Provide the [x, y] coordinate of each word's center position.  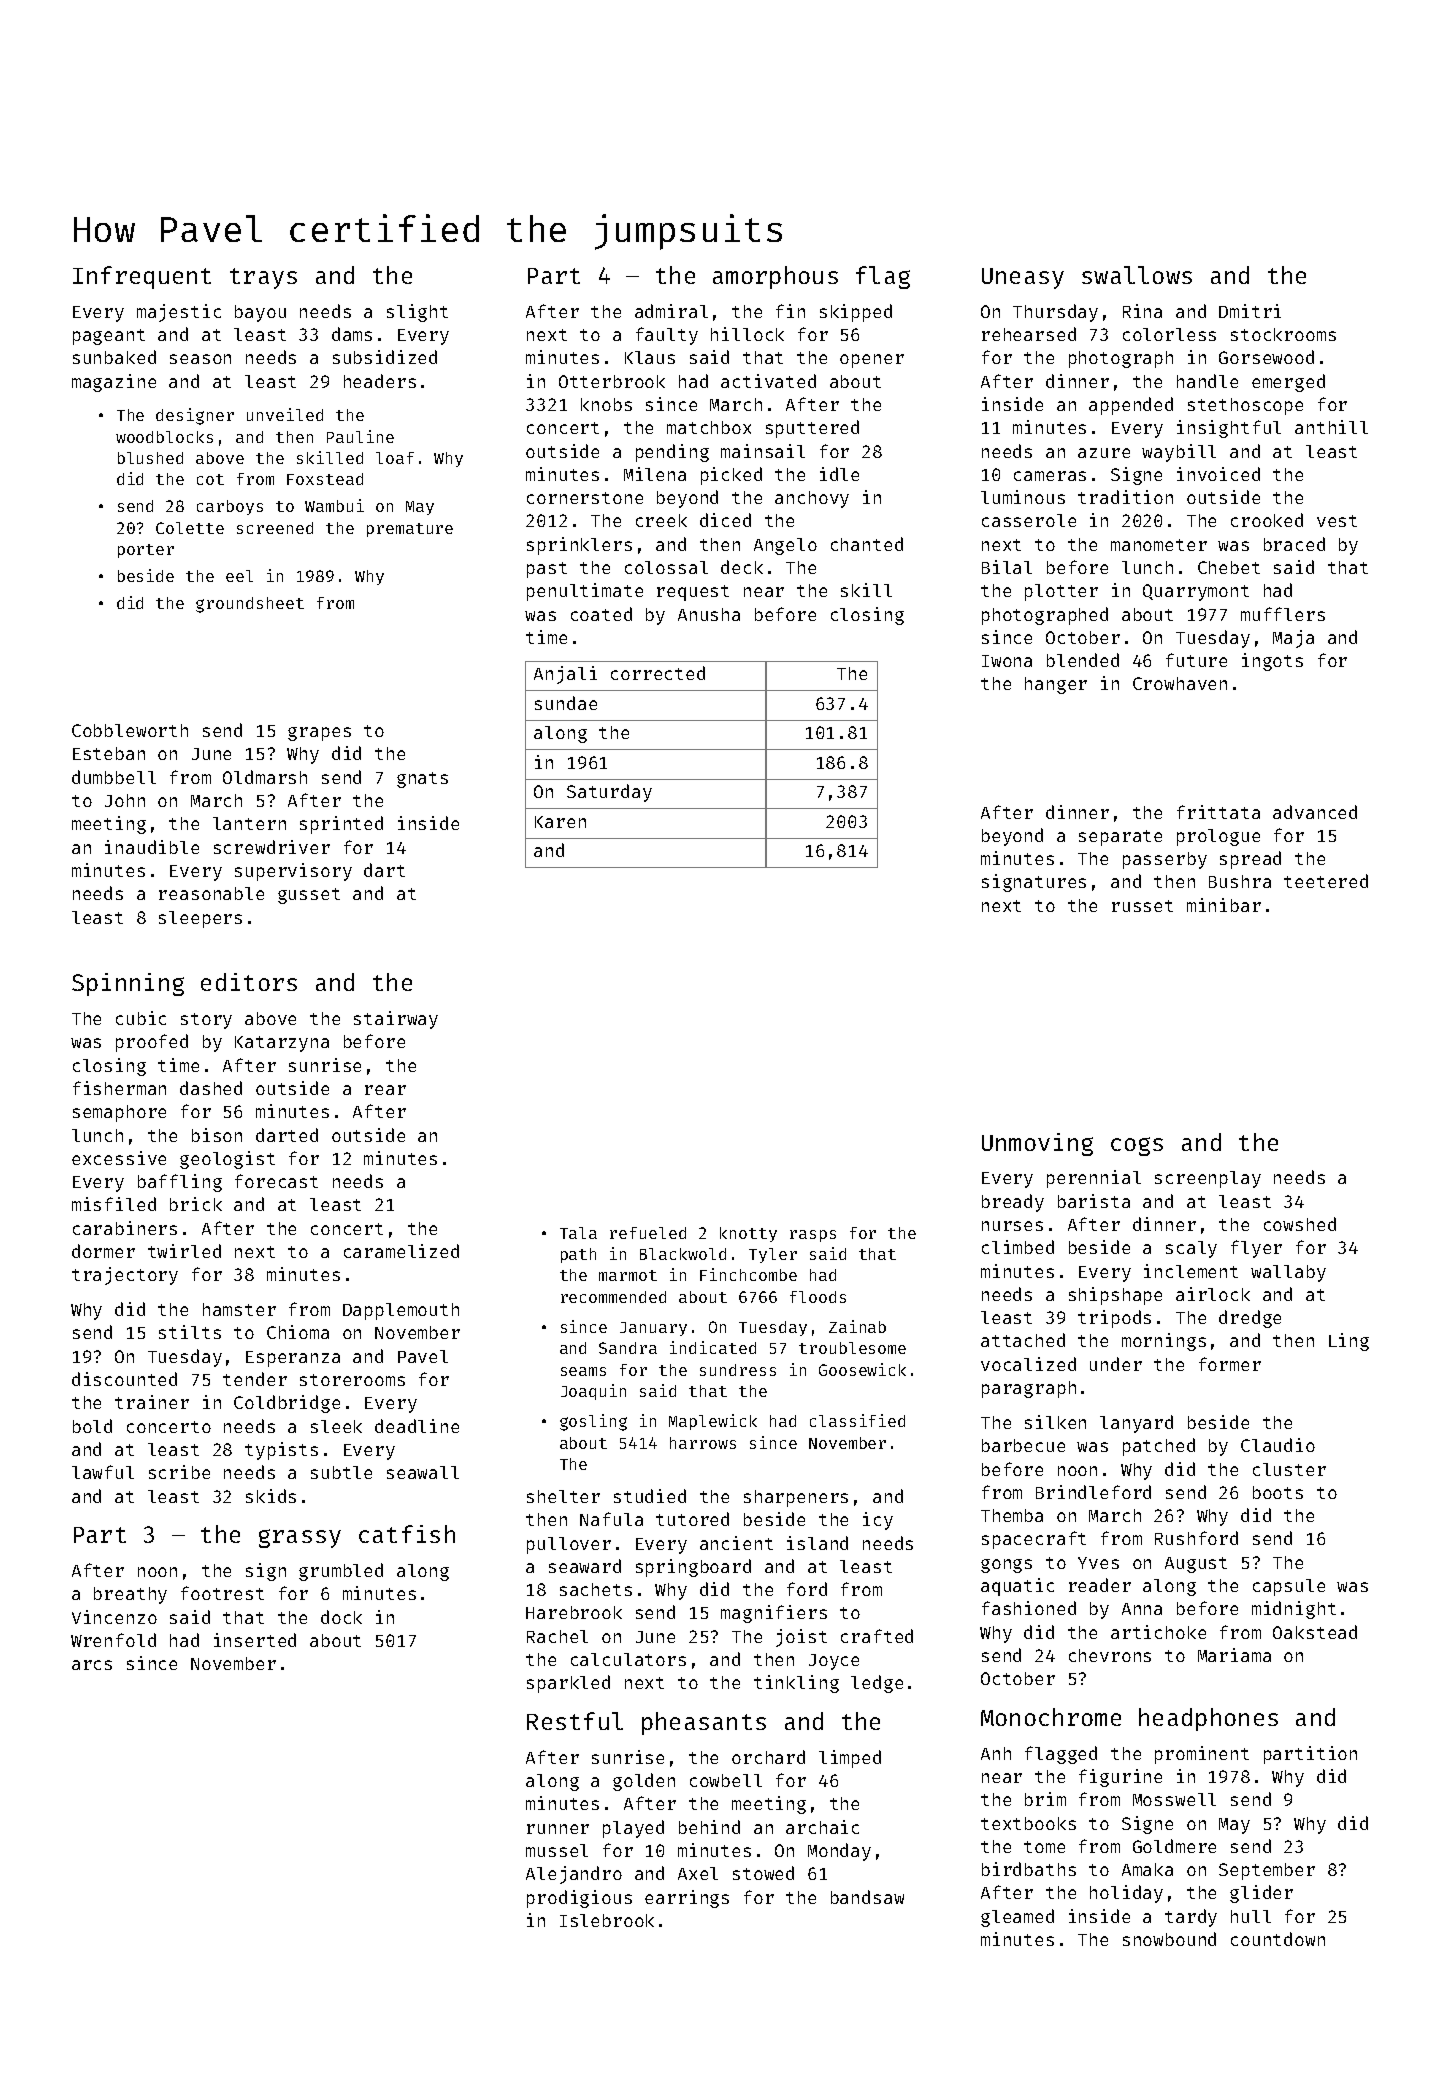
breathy [130, 1595]
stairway [396, 1020]
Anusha [709, 614]
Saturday [609, 793]
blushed [150, 458]
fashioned [1029, 1608]
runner [558, 1829]
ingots [1272, 662]
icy [878, 1521]
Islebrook [607, 1920]
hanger [1056, 685]
